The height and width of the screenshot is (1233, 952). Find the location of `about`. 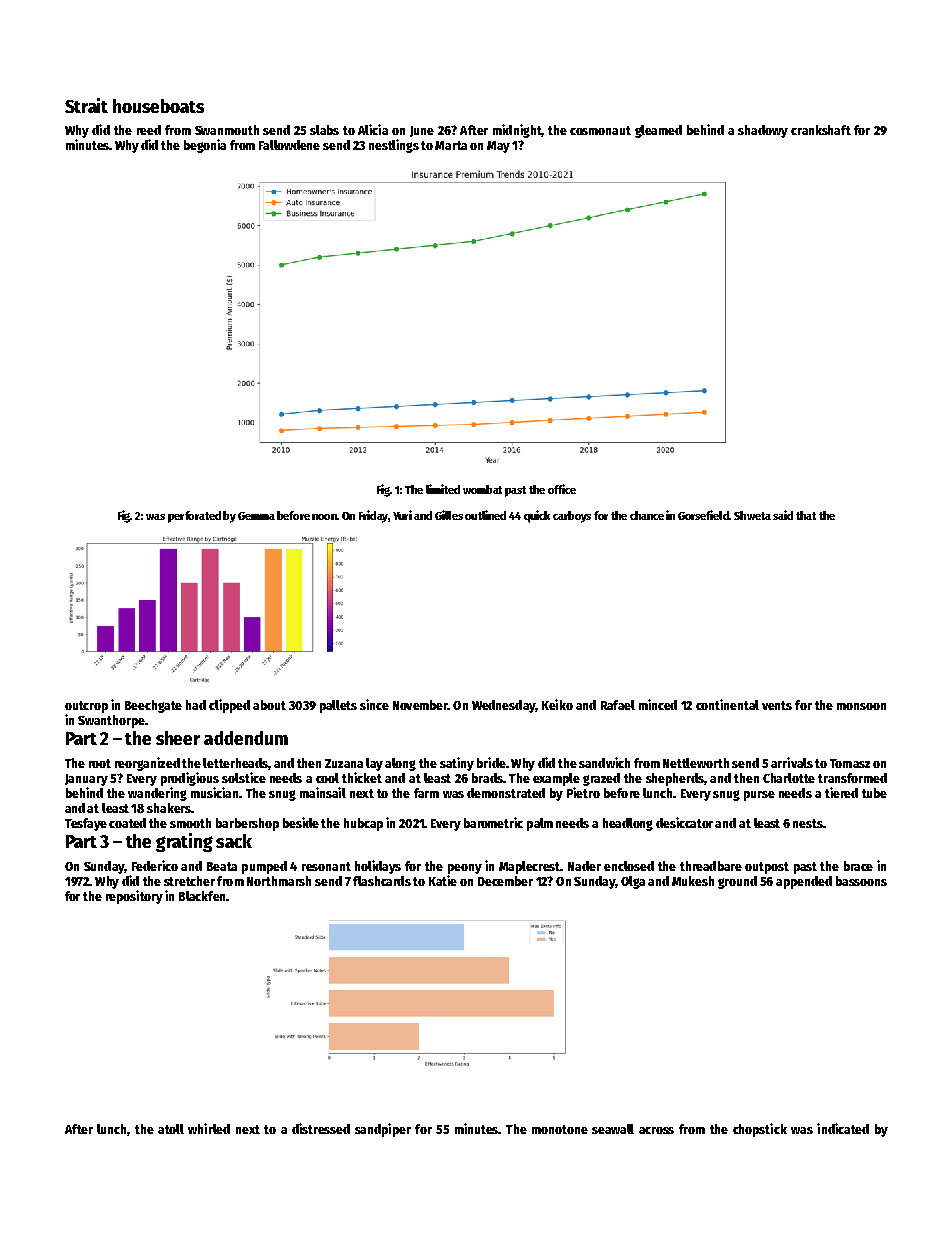

about is located at coordinates (269, 705).
